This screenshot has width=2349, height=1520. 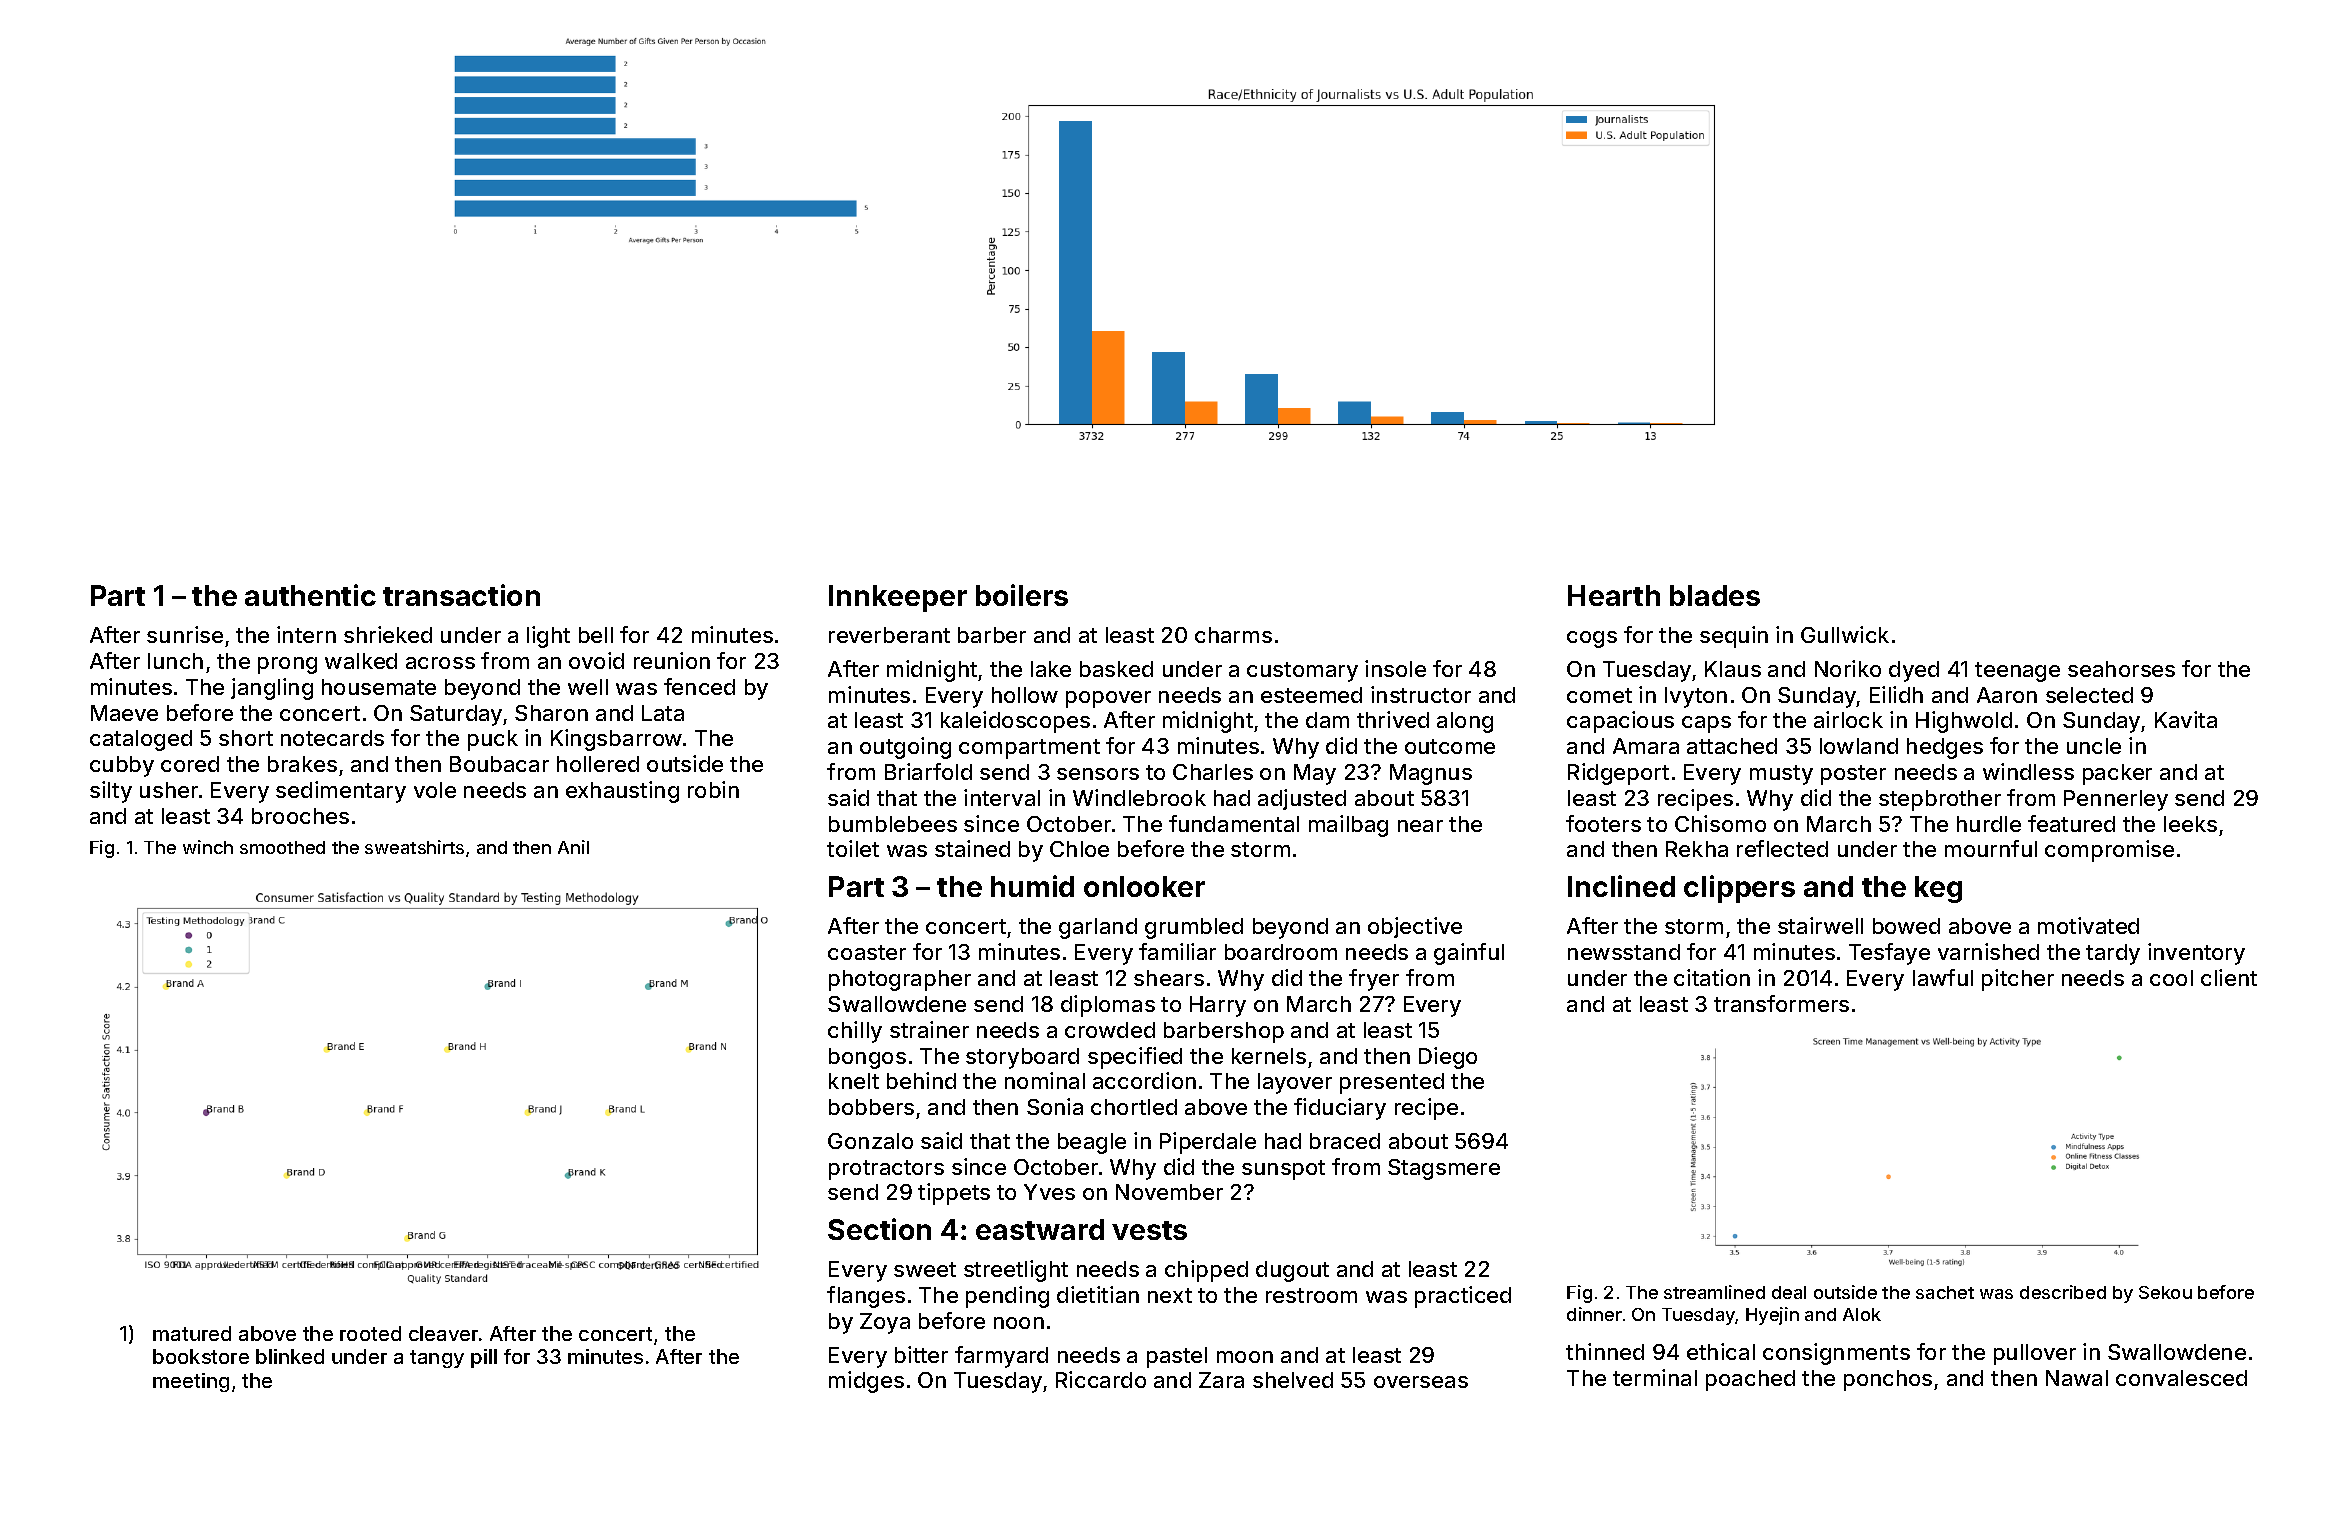 What do you see at coordinates (2028, 771) in the screenshot?
I see `windless` at bounding box center [2028, 771].
